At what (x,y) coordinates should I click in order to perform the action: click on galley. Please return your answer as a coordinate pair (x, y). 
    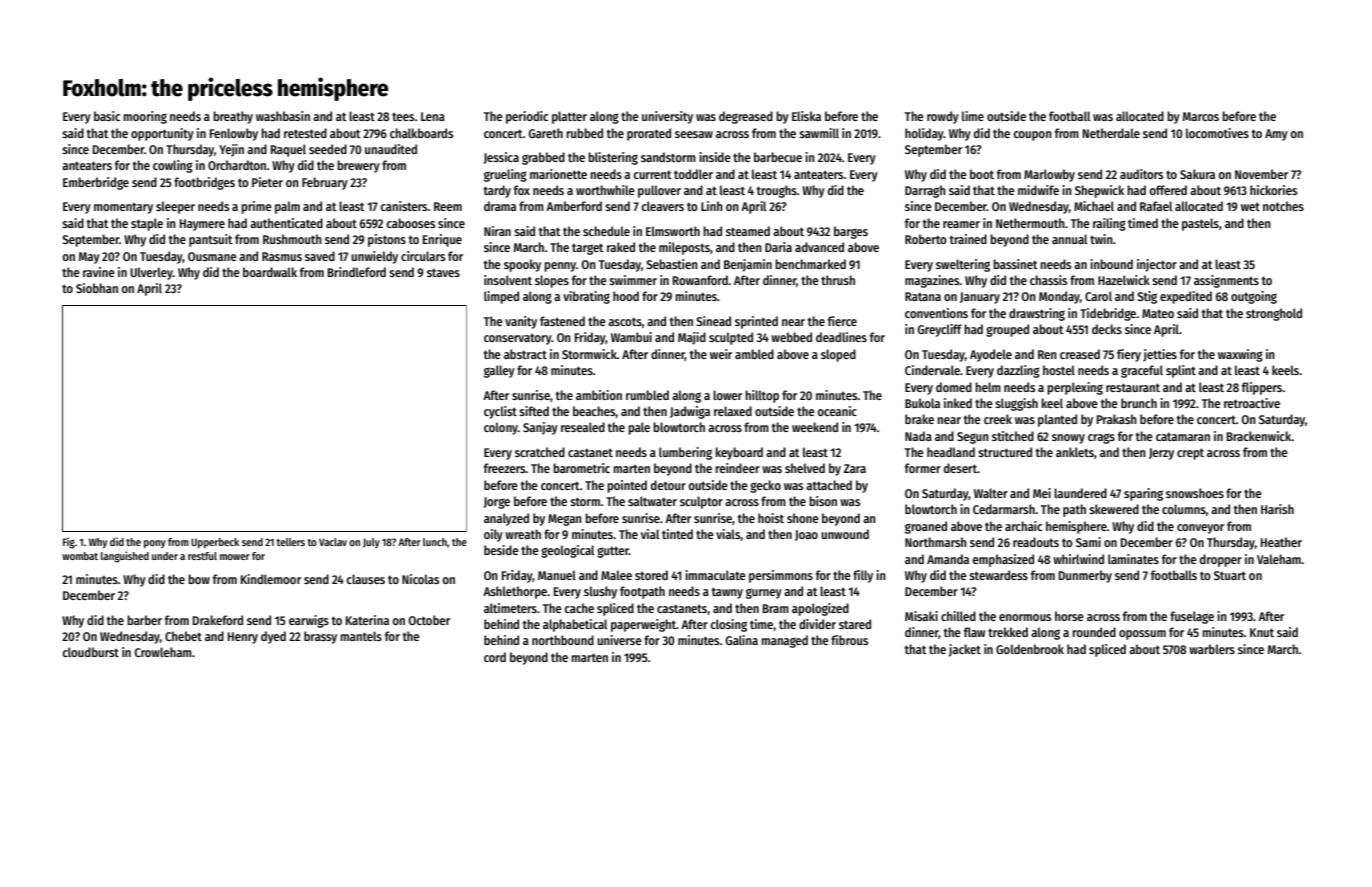
    Looking at the image, I should click on (499, 371).
